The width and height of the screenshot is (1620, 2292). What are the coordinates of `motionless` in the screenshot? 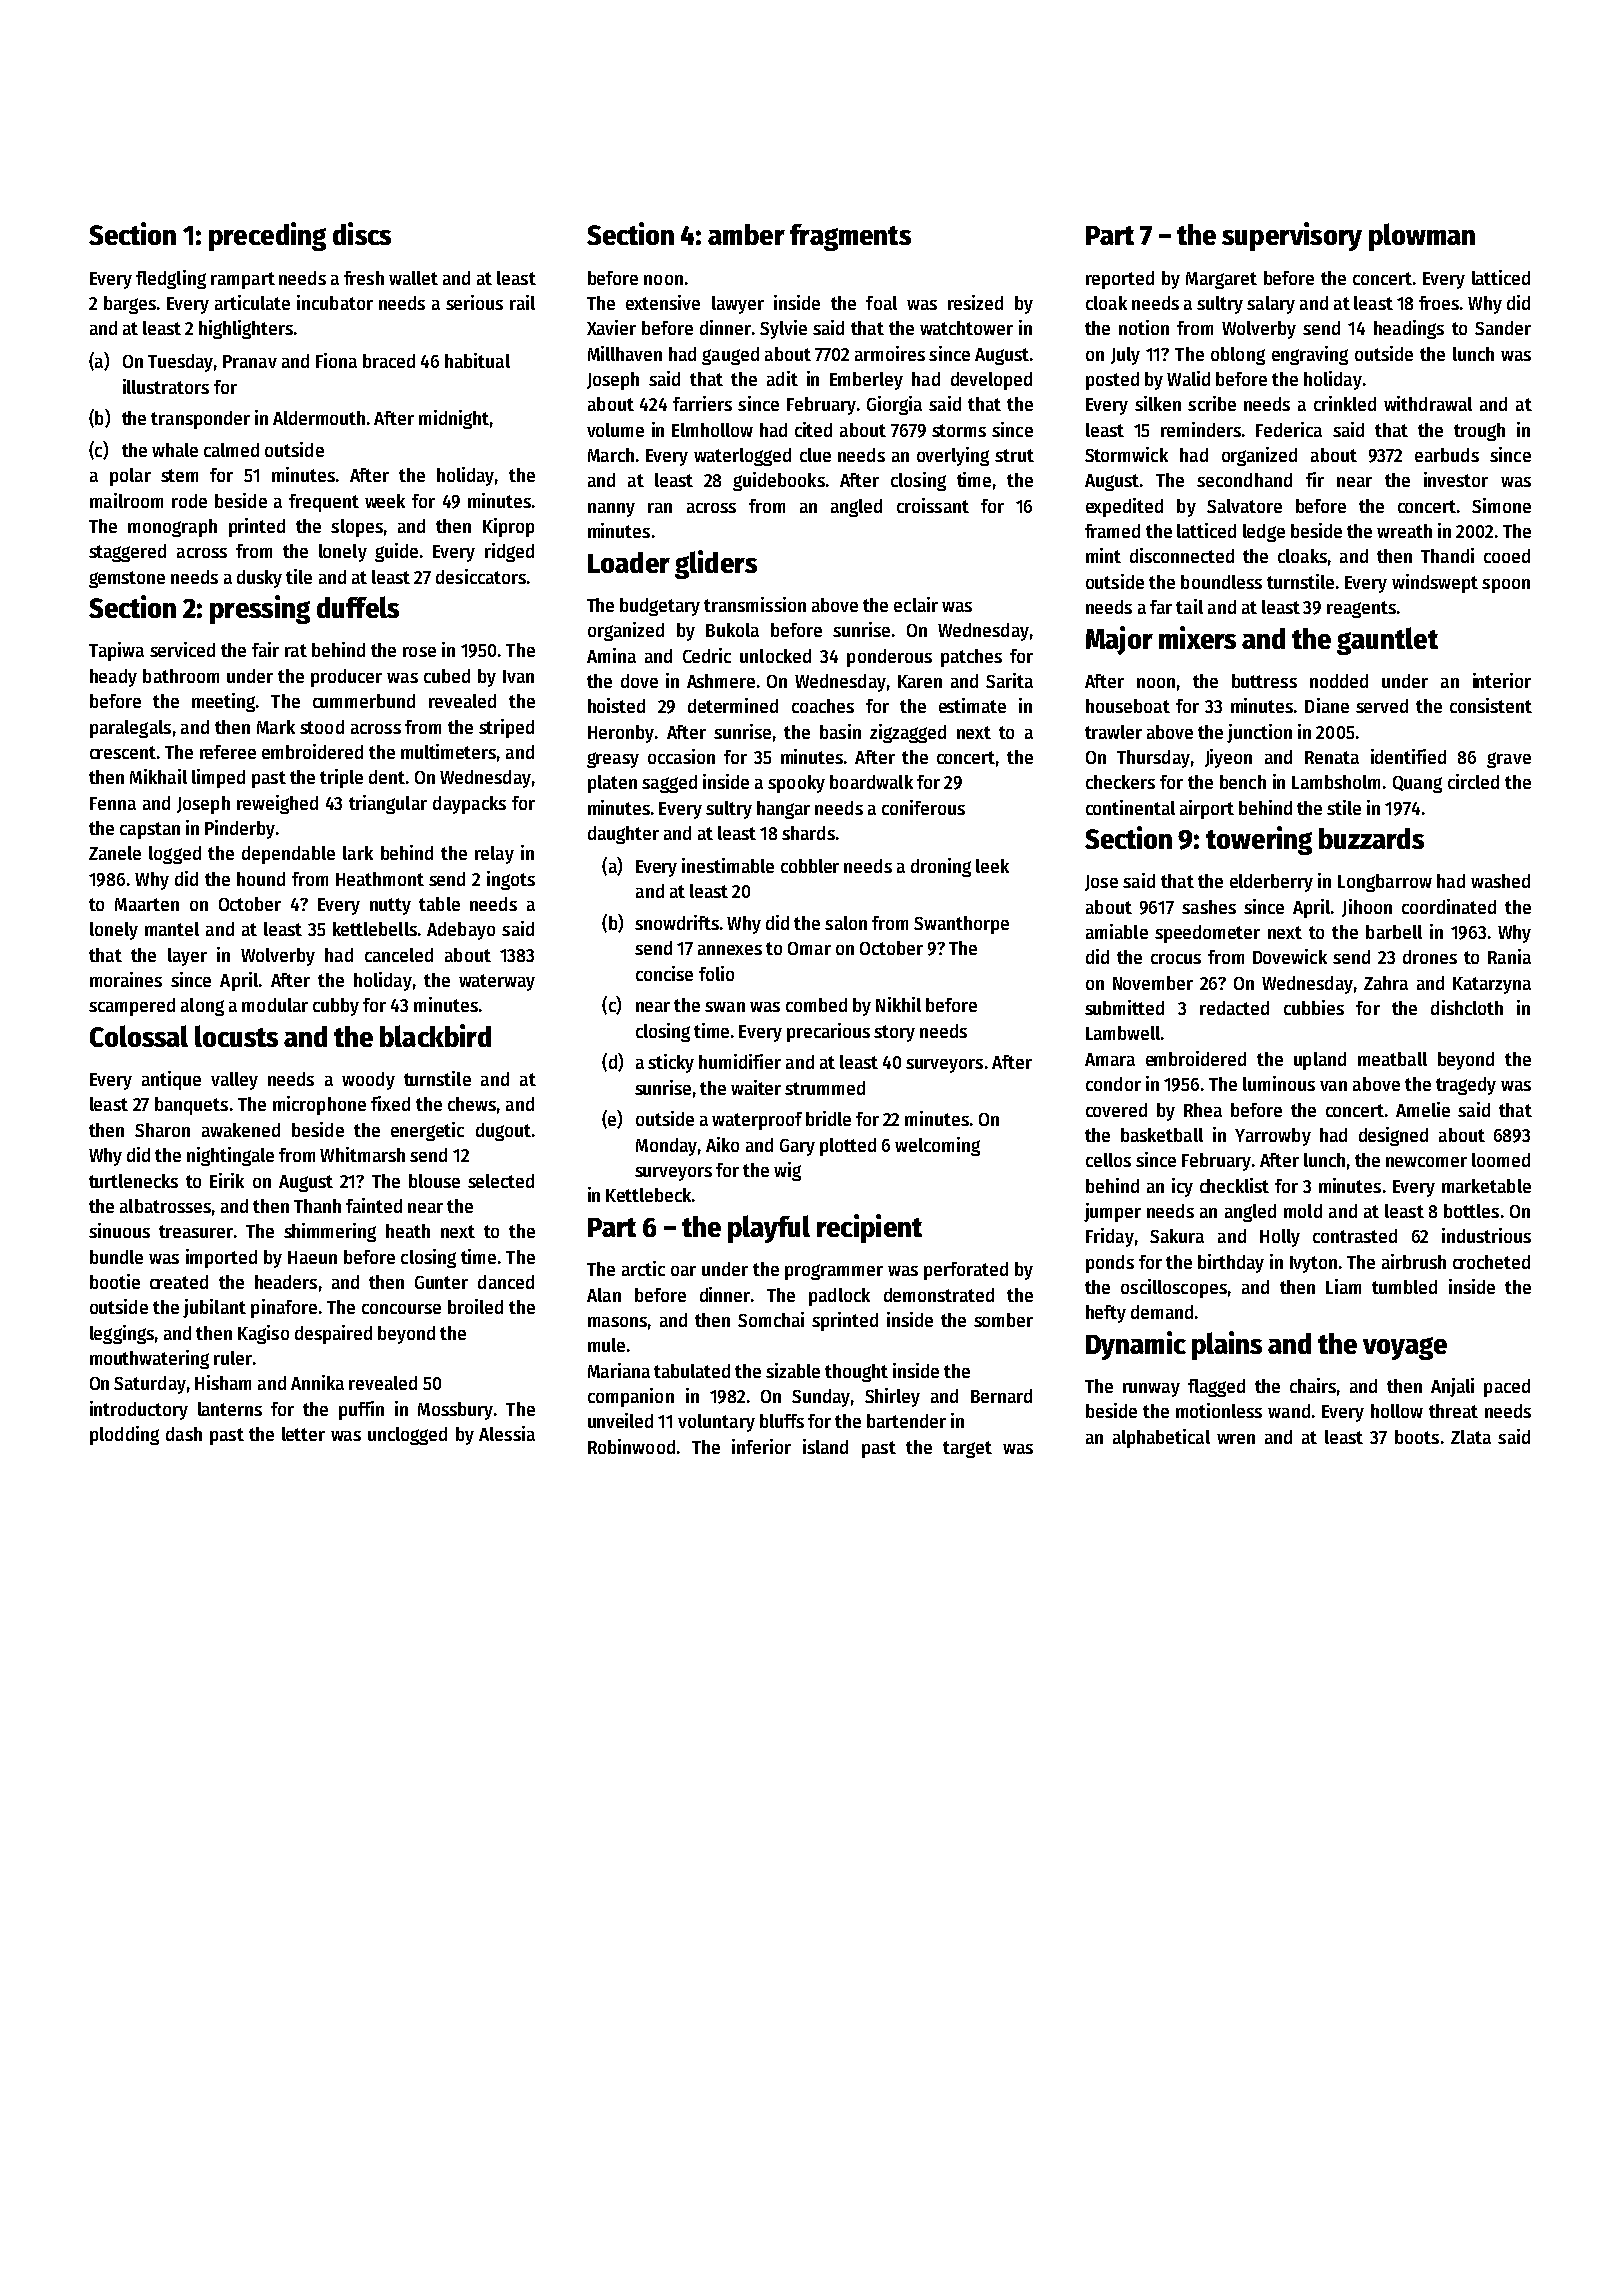 It's located at (1219, 1410).
